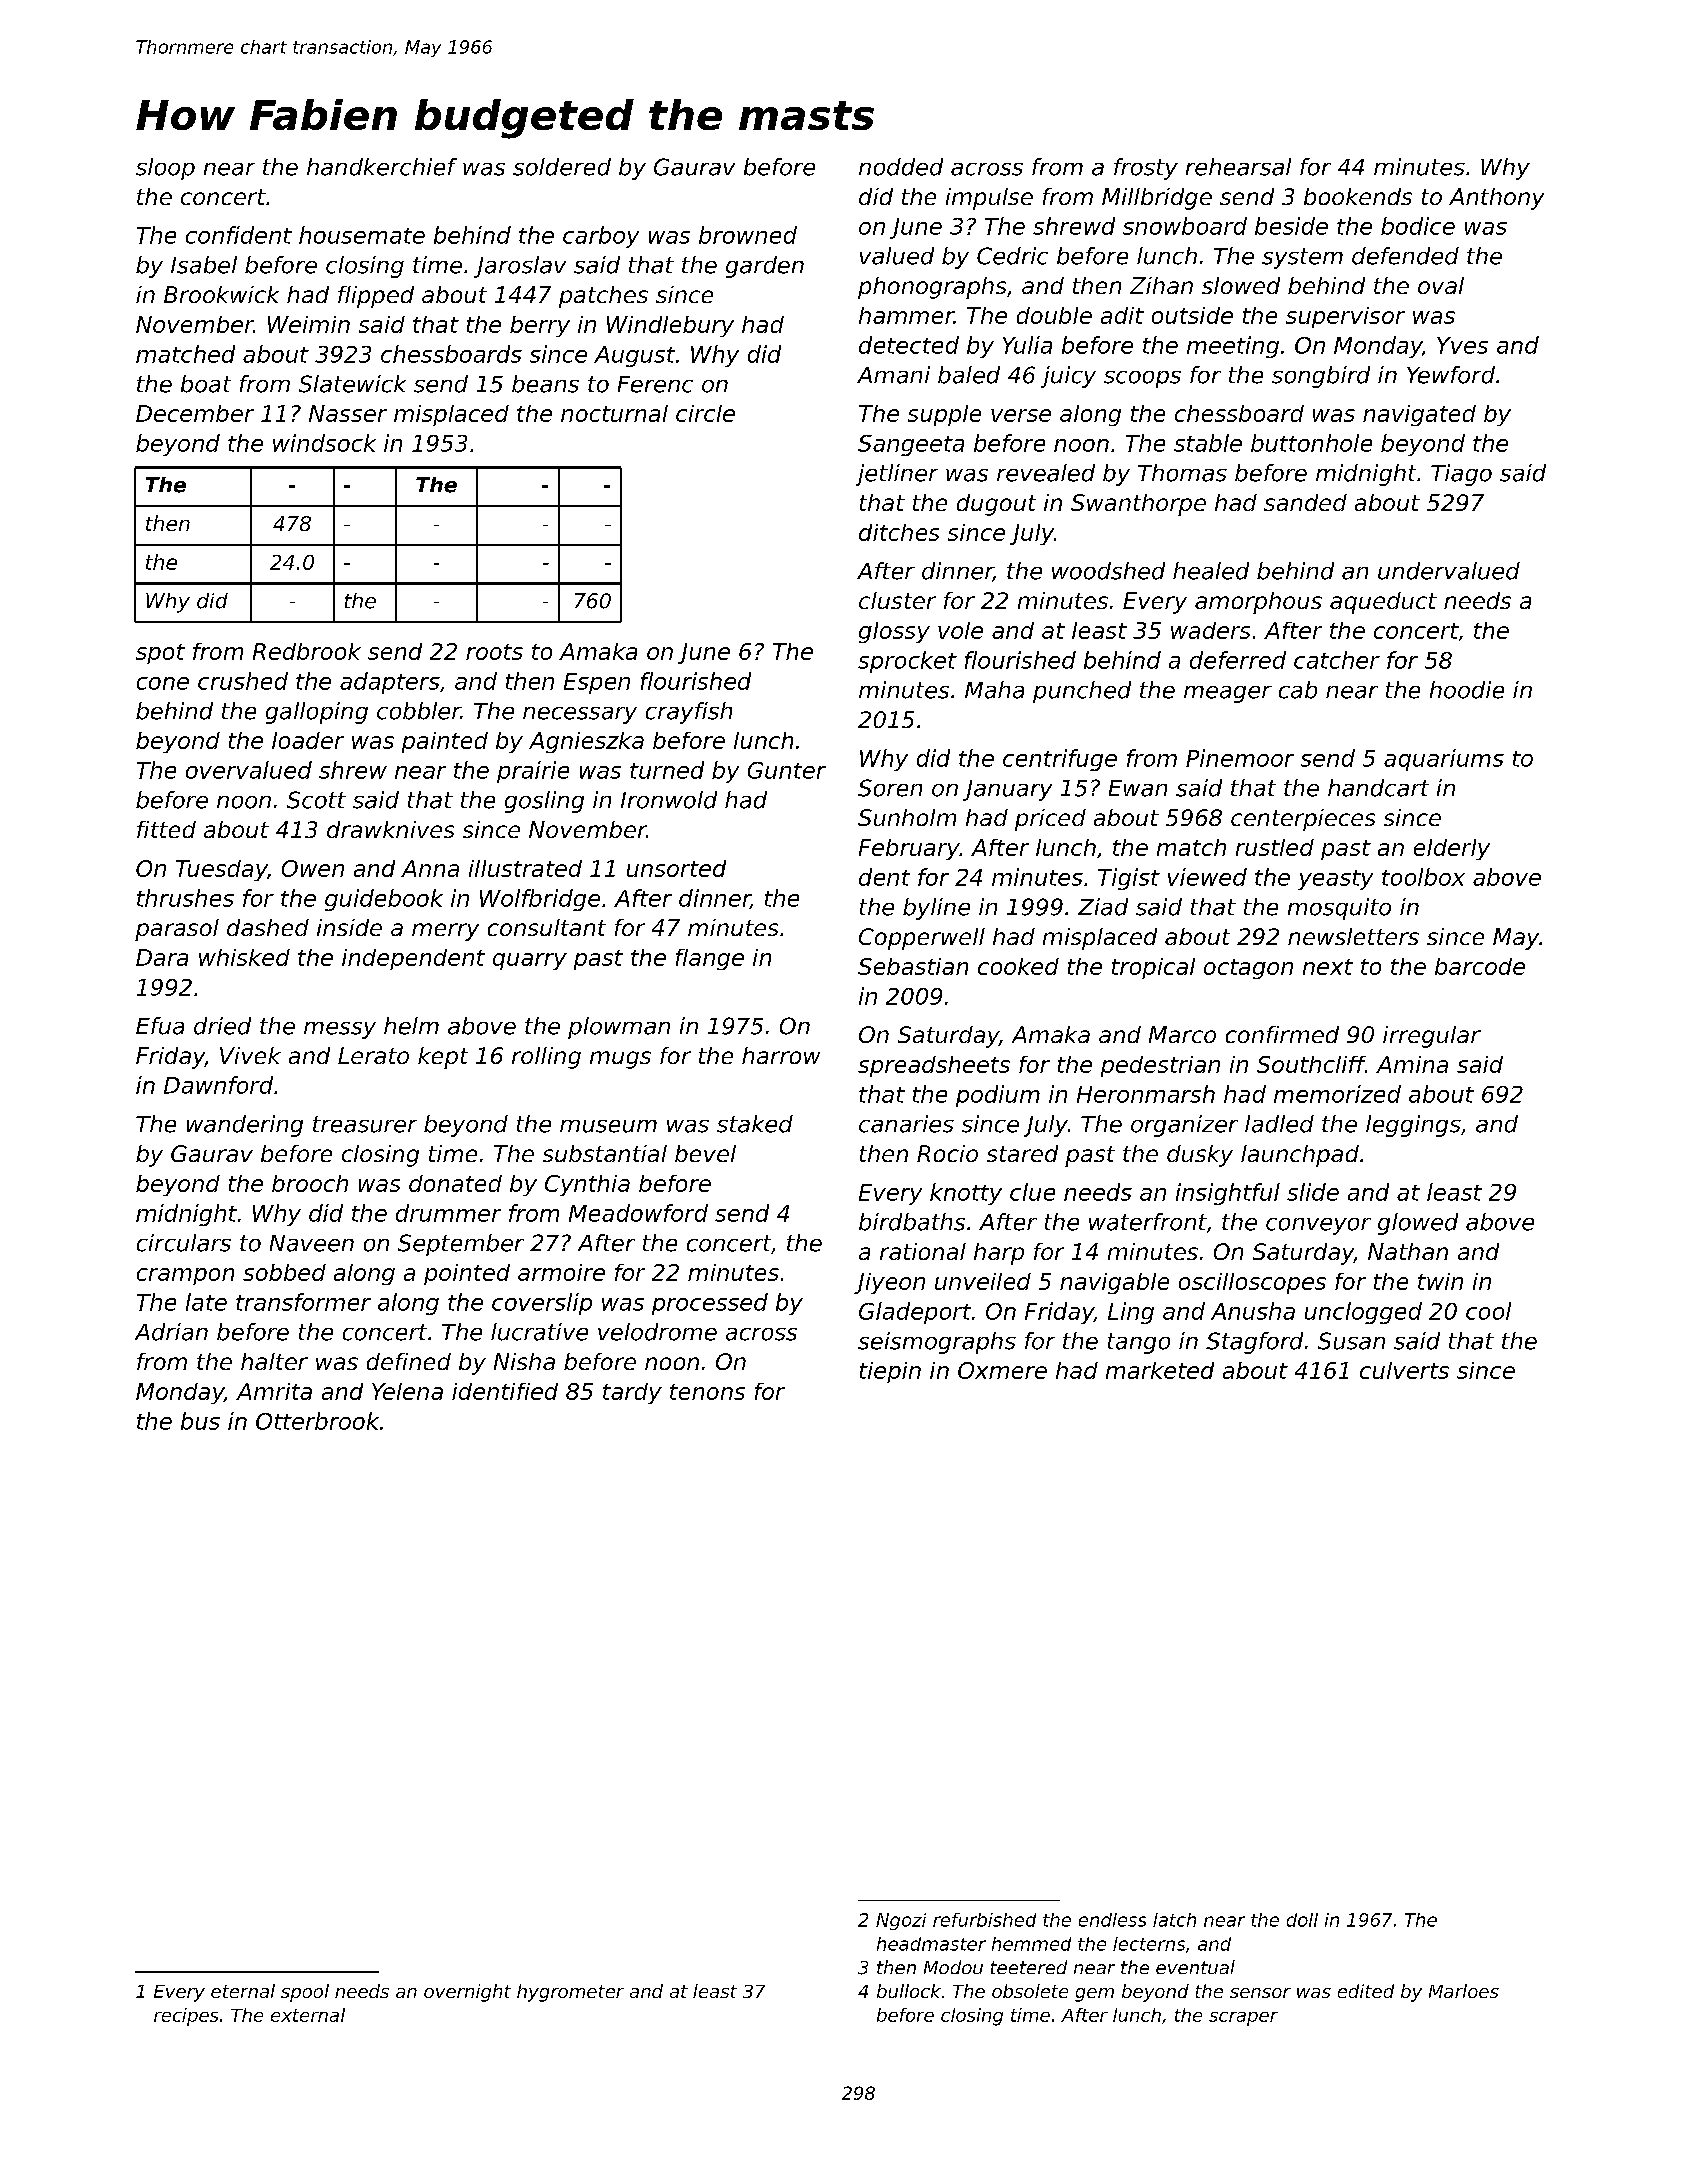  Describe the element at coordinates (901, 167) in the screenshot. I see `nodded` at that location.
